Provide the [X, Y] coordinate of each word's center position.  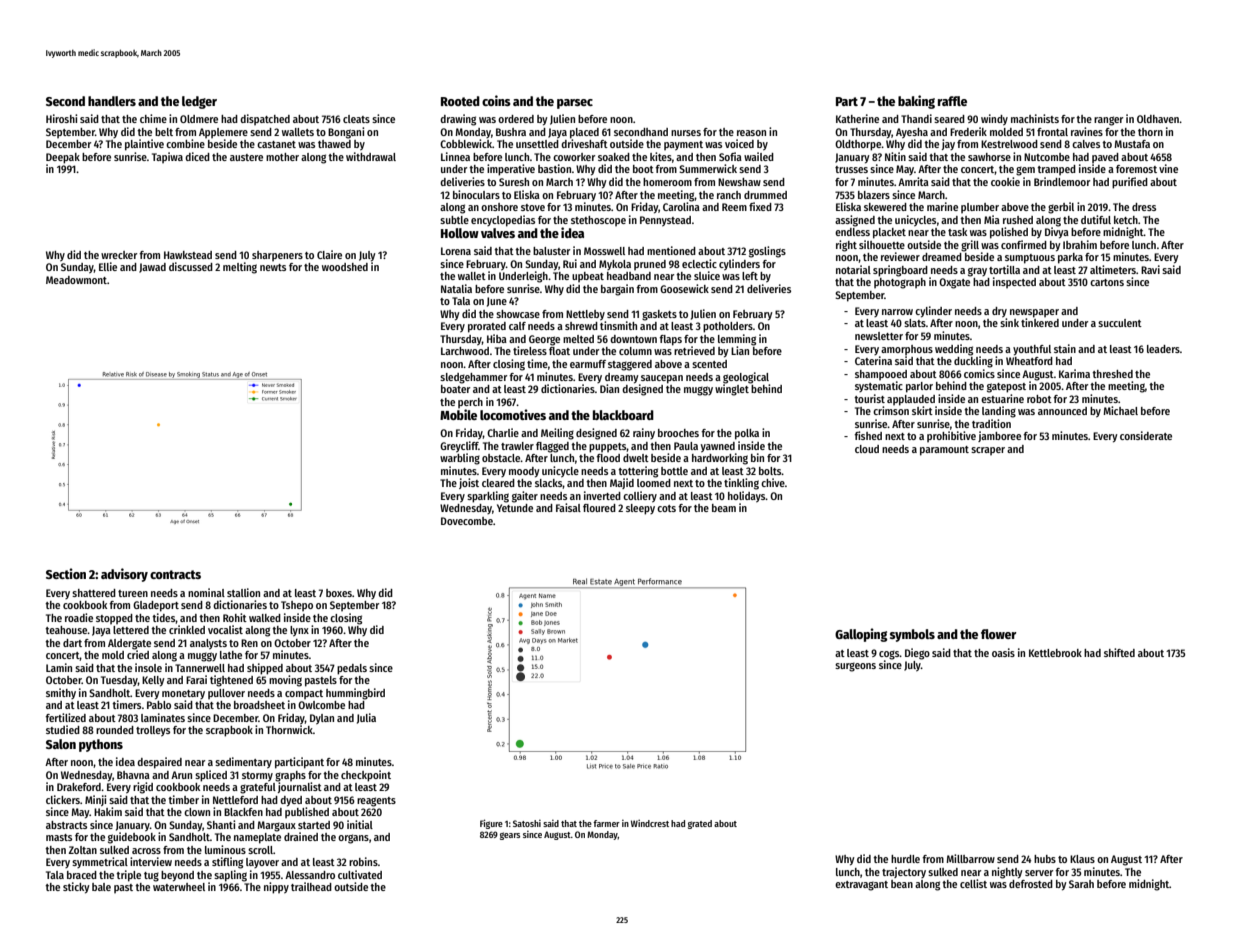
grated [700, 824]
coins [496, 100]
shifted [1119, 652]
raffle [952, 101]
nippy [276, 888]
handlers [112, 101]
